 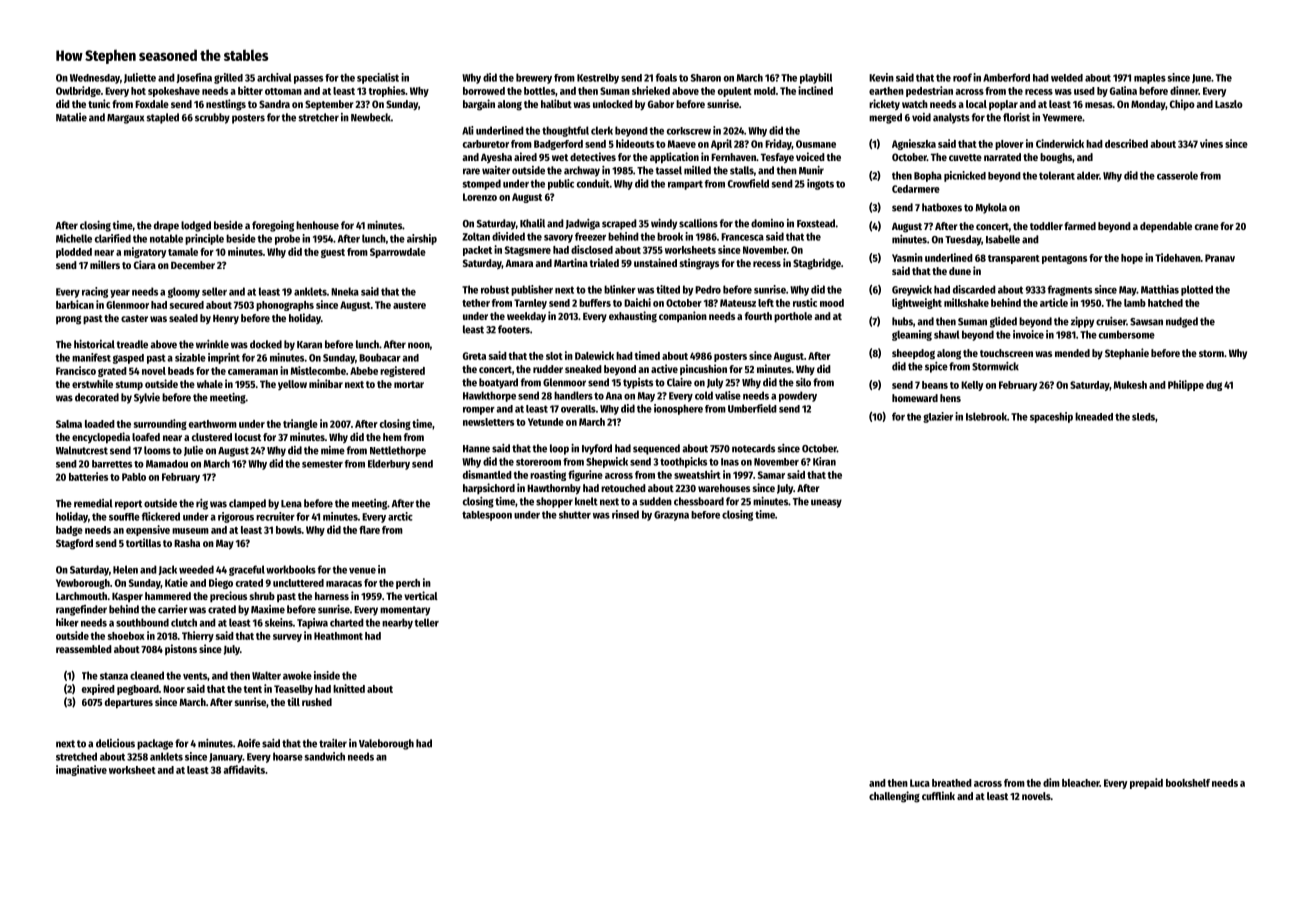 I want to click on dim, so click(x=1051, y=782).
